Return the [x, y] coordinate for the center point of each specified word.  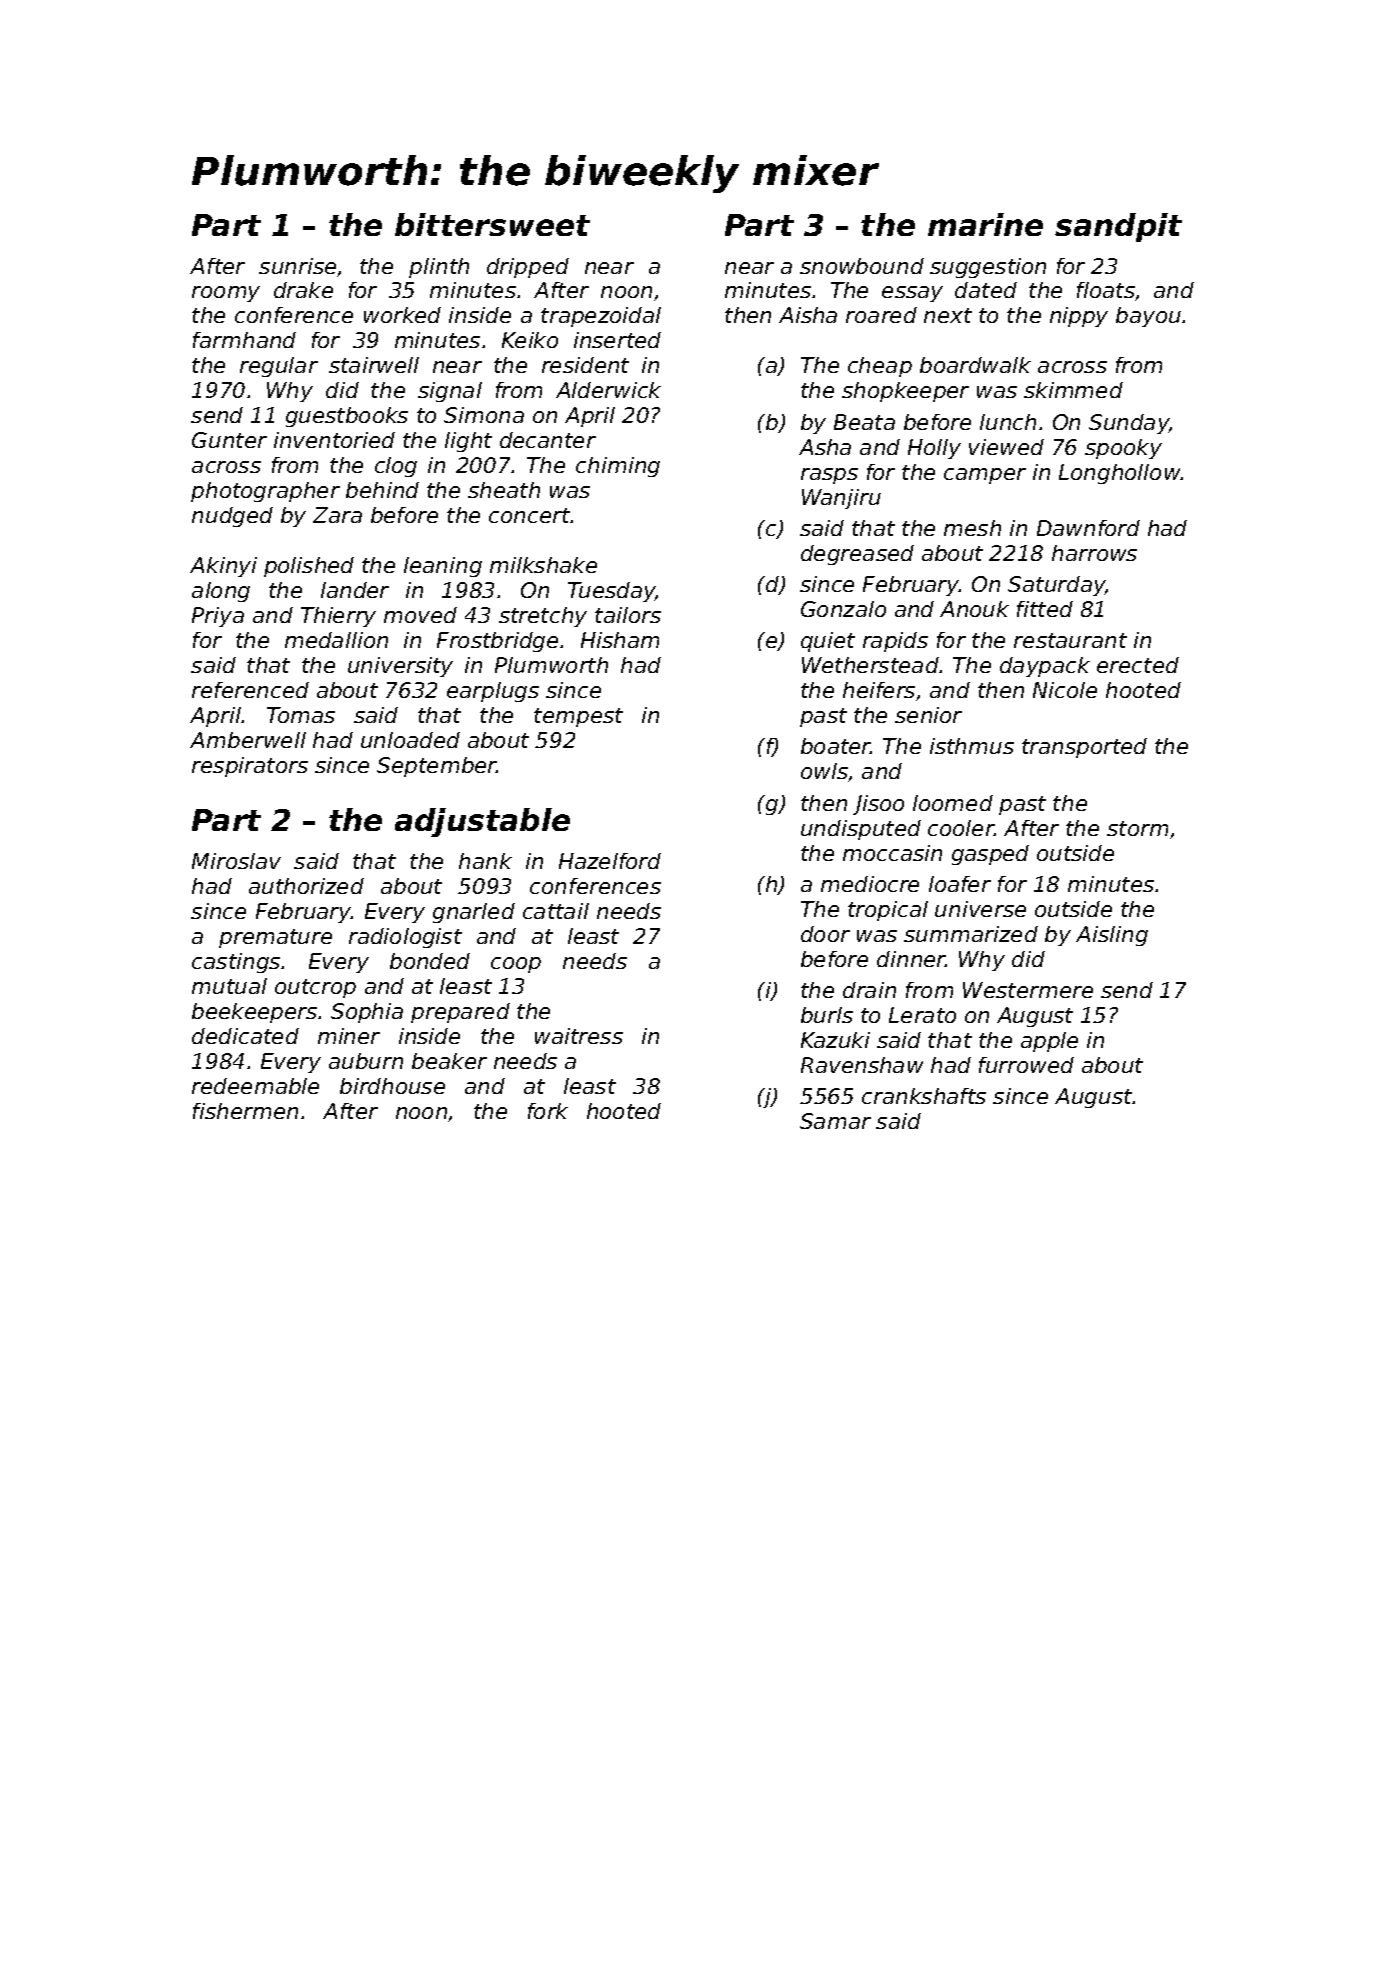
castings [236, 963]
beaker [449, 1061]
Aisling [1112, 936]
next [948, 315]
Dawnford [1088, 528]
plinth [439, 268]
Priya [218, 617]
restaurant [1070, 640]
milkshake [543, 565]
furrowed [1026, 1065]
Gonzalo [843, 609]
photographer [265, 492]
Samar [835, 1121]
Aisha [808, 315]
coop [516, 965]
